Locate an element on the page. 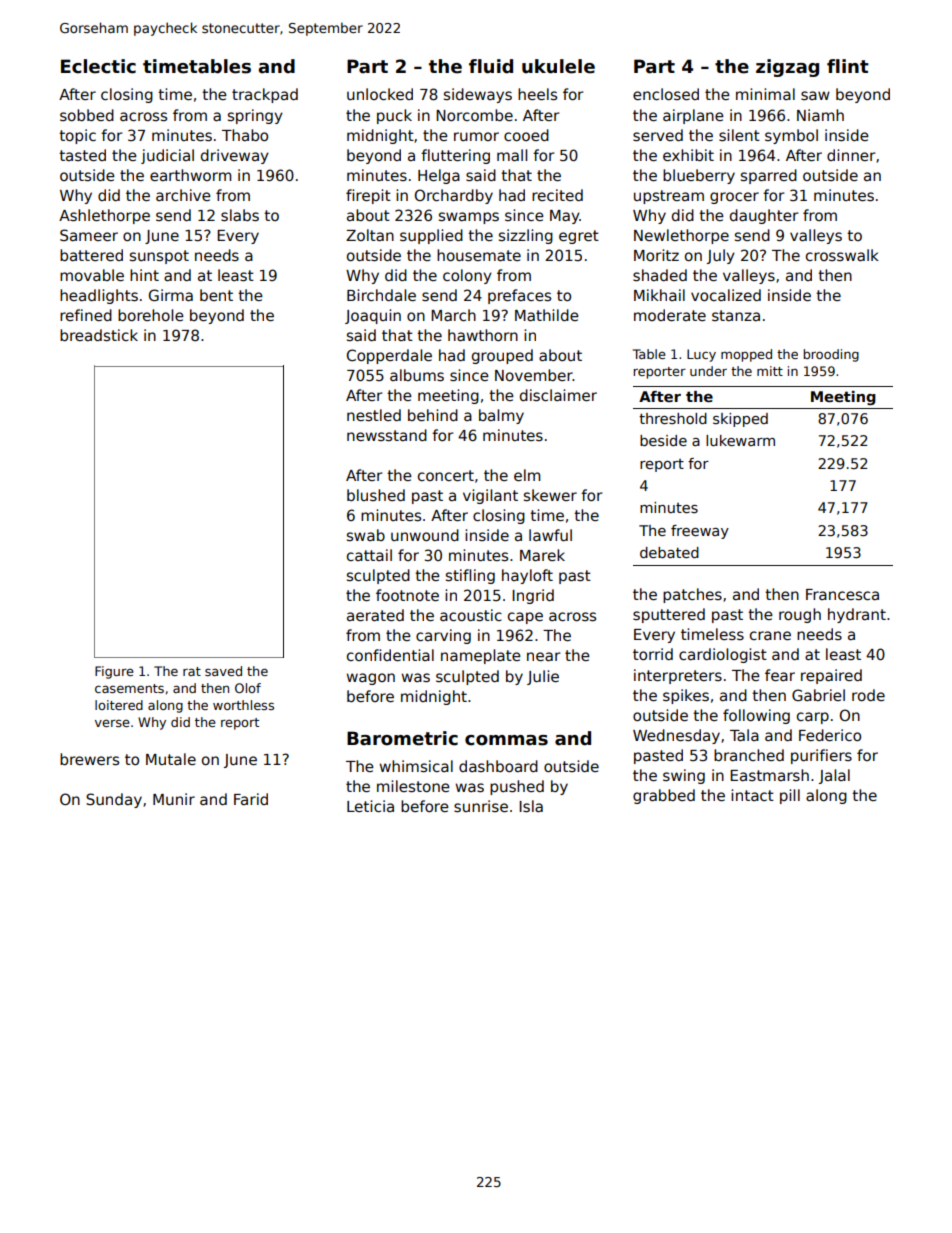  brewers is located at coordinates (89, 759).
